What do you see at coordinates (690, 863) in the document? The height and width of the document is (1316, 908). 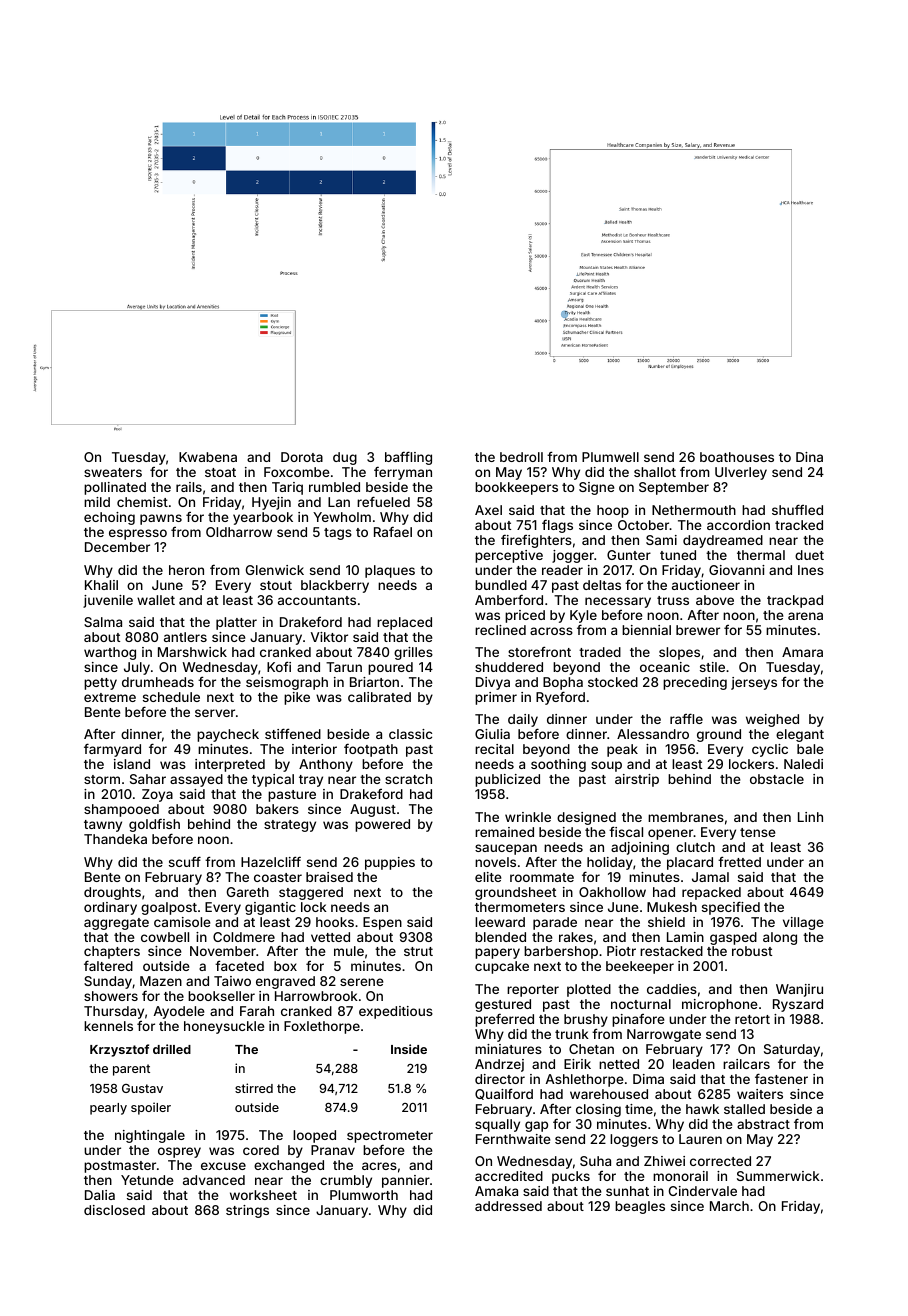 I see `placard` at bounding box center [690, 863].
